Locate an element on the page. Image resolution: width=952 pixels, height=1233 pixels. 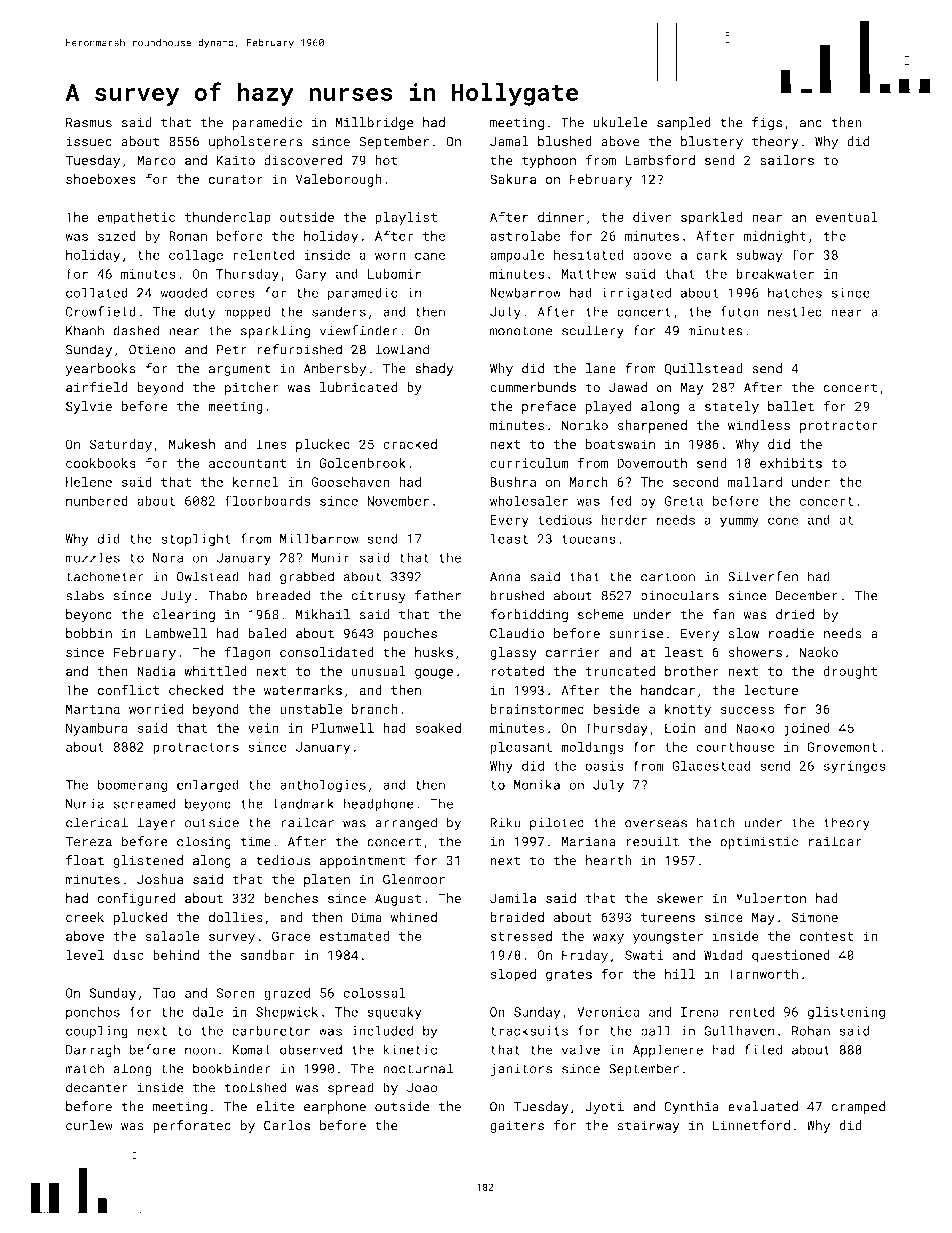
sailors is located at coordinates (787, 160).
